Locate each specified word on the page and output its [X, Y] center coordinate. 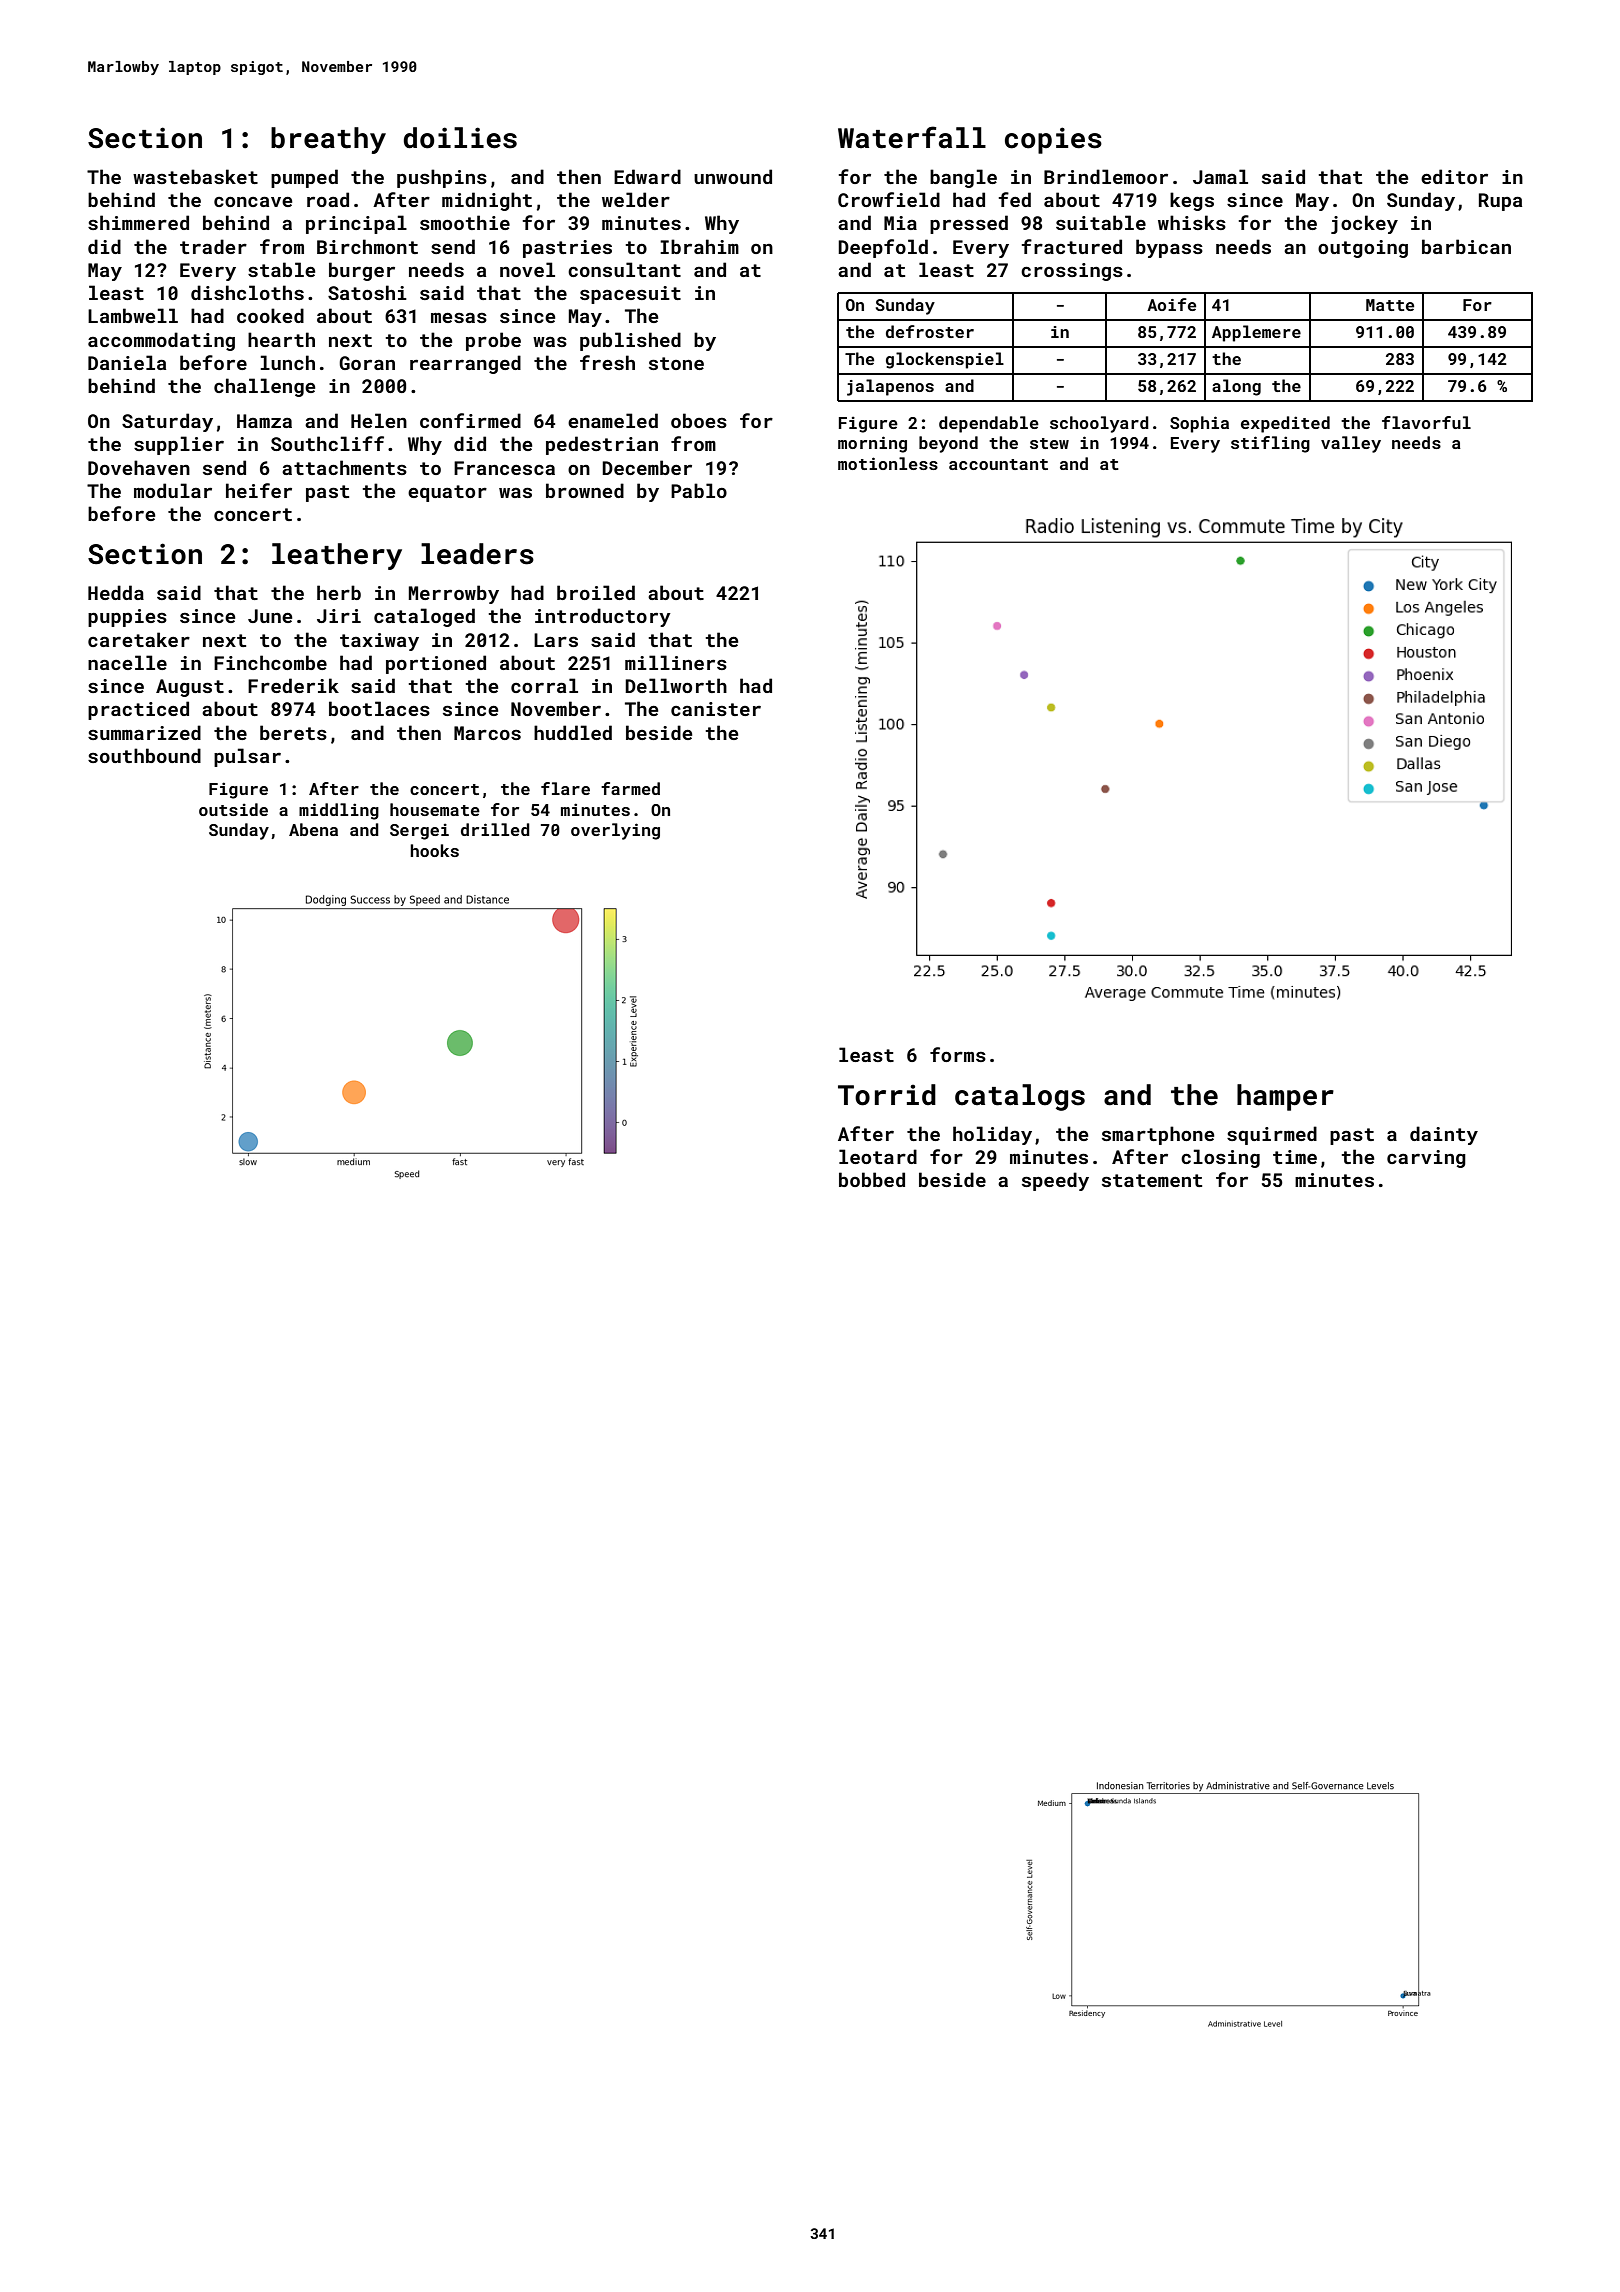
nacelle [127, 662]
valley [1351, 444]
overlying [615, 831]
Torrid [887, 1095]
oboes [699, 420]
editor [1454, 176]
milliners [676, 662]
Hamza [264, 421]
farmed [630, 788]
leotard [878, 1156]
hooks [434, 850]
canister [716, 709]
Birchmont [367, 246]
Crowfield [889, 199]
